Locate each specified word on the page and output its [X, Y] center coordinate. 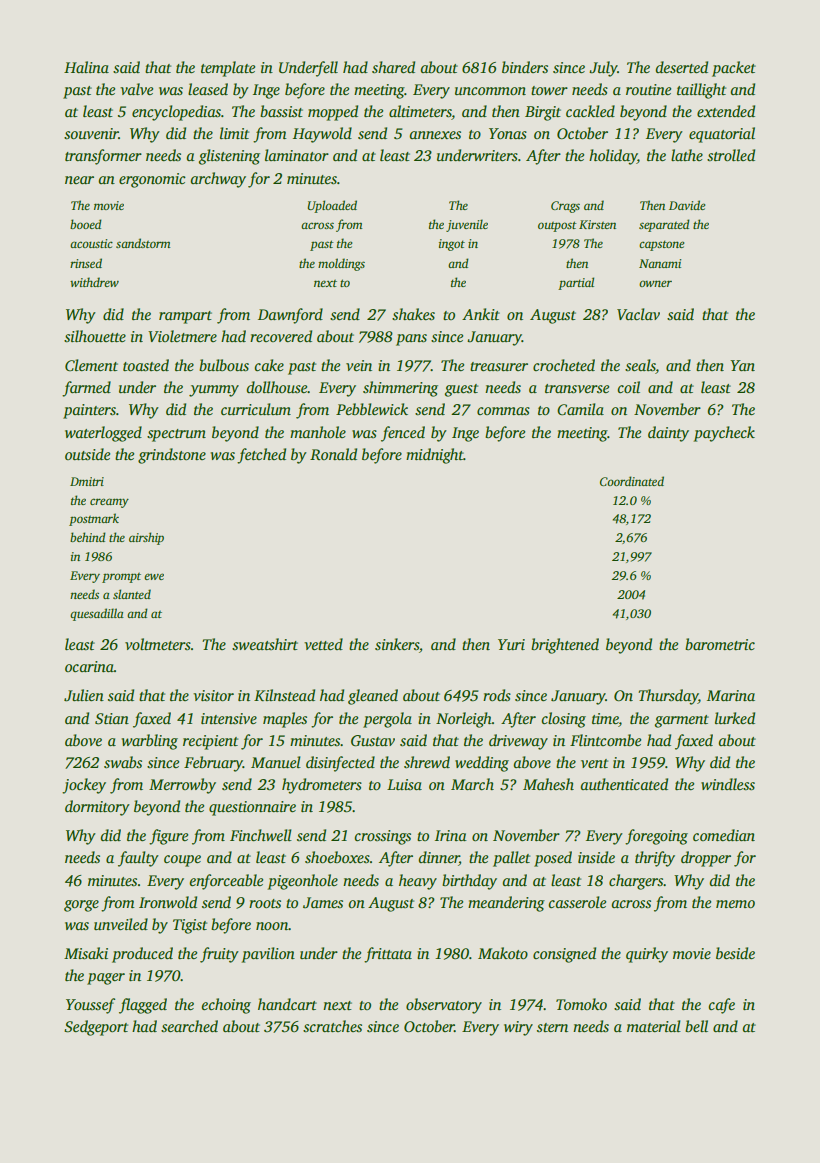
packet [734, 69]
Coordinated [632, 481]
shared [393, 67]
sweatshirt [265, 644]
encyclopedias [176, 113]
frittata [388, 955]
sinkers [397, 644]
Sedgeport [96, 1028]
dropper [706, 859]
